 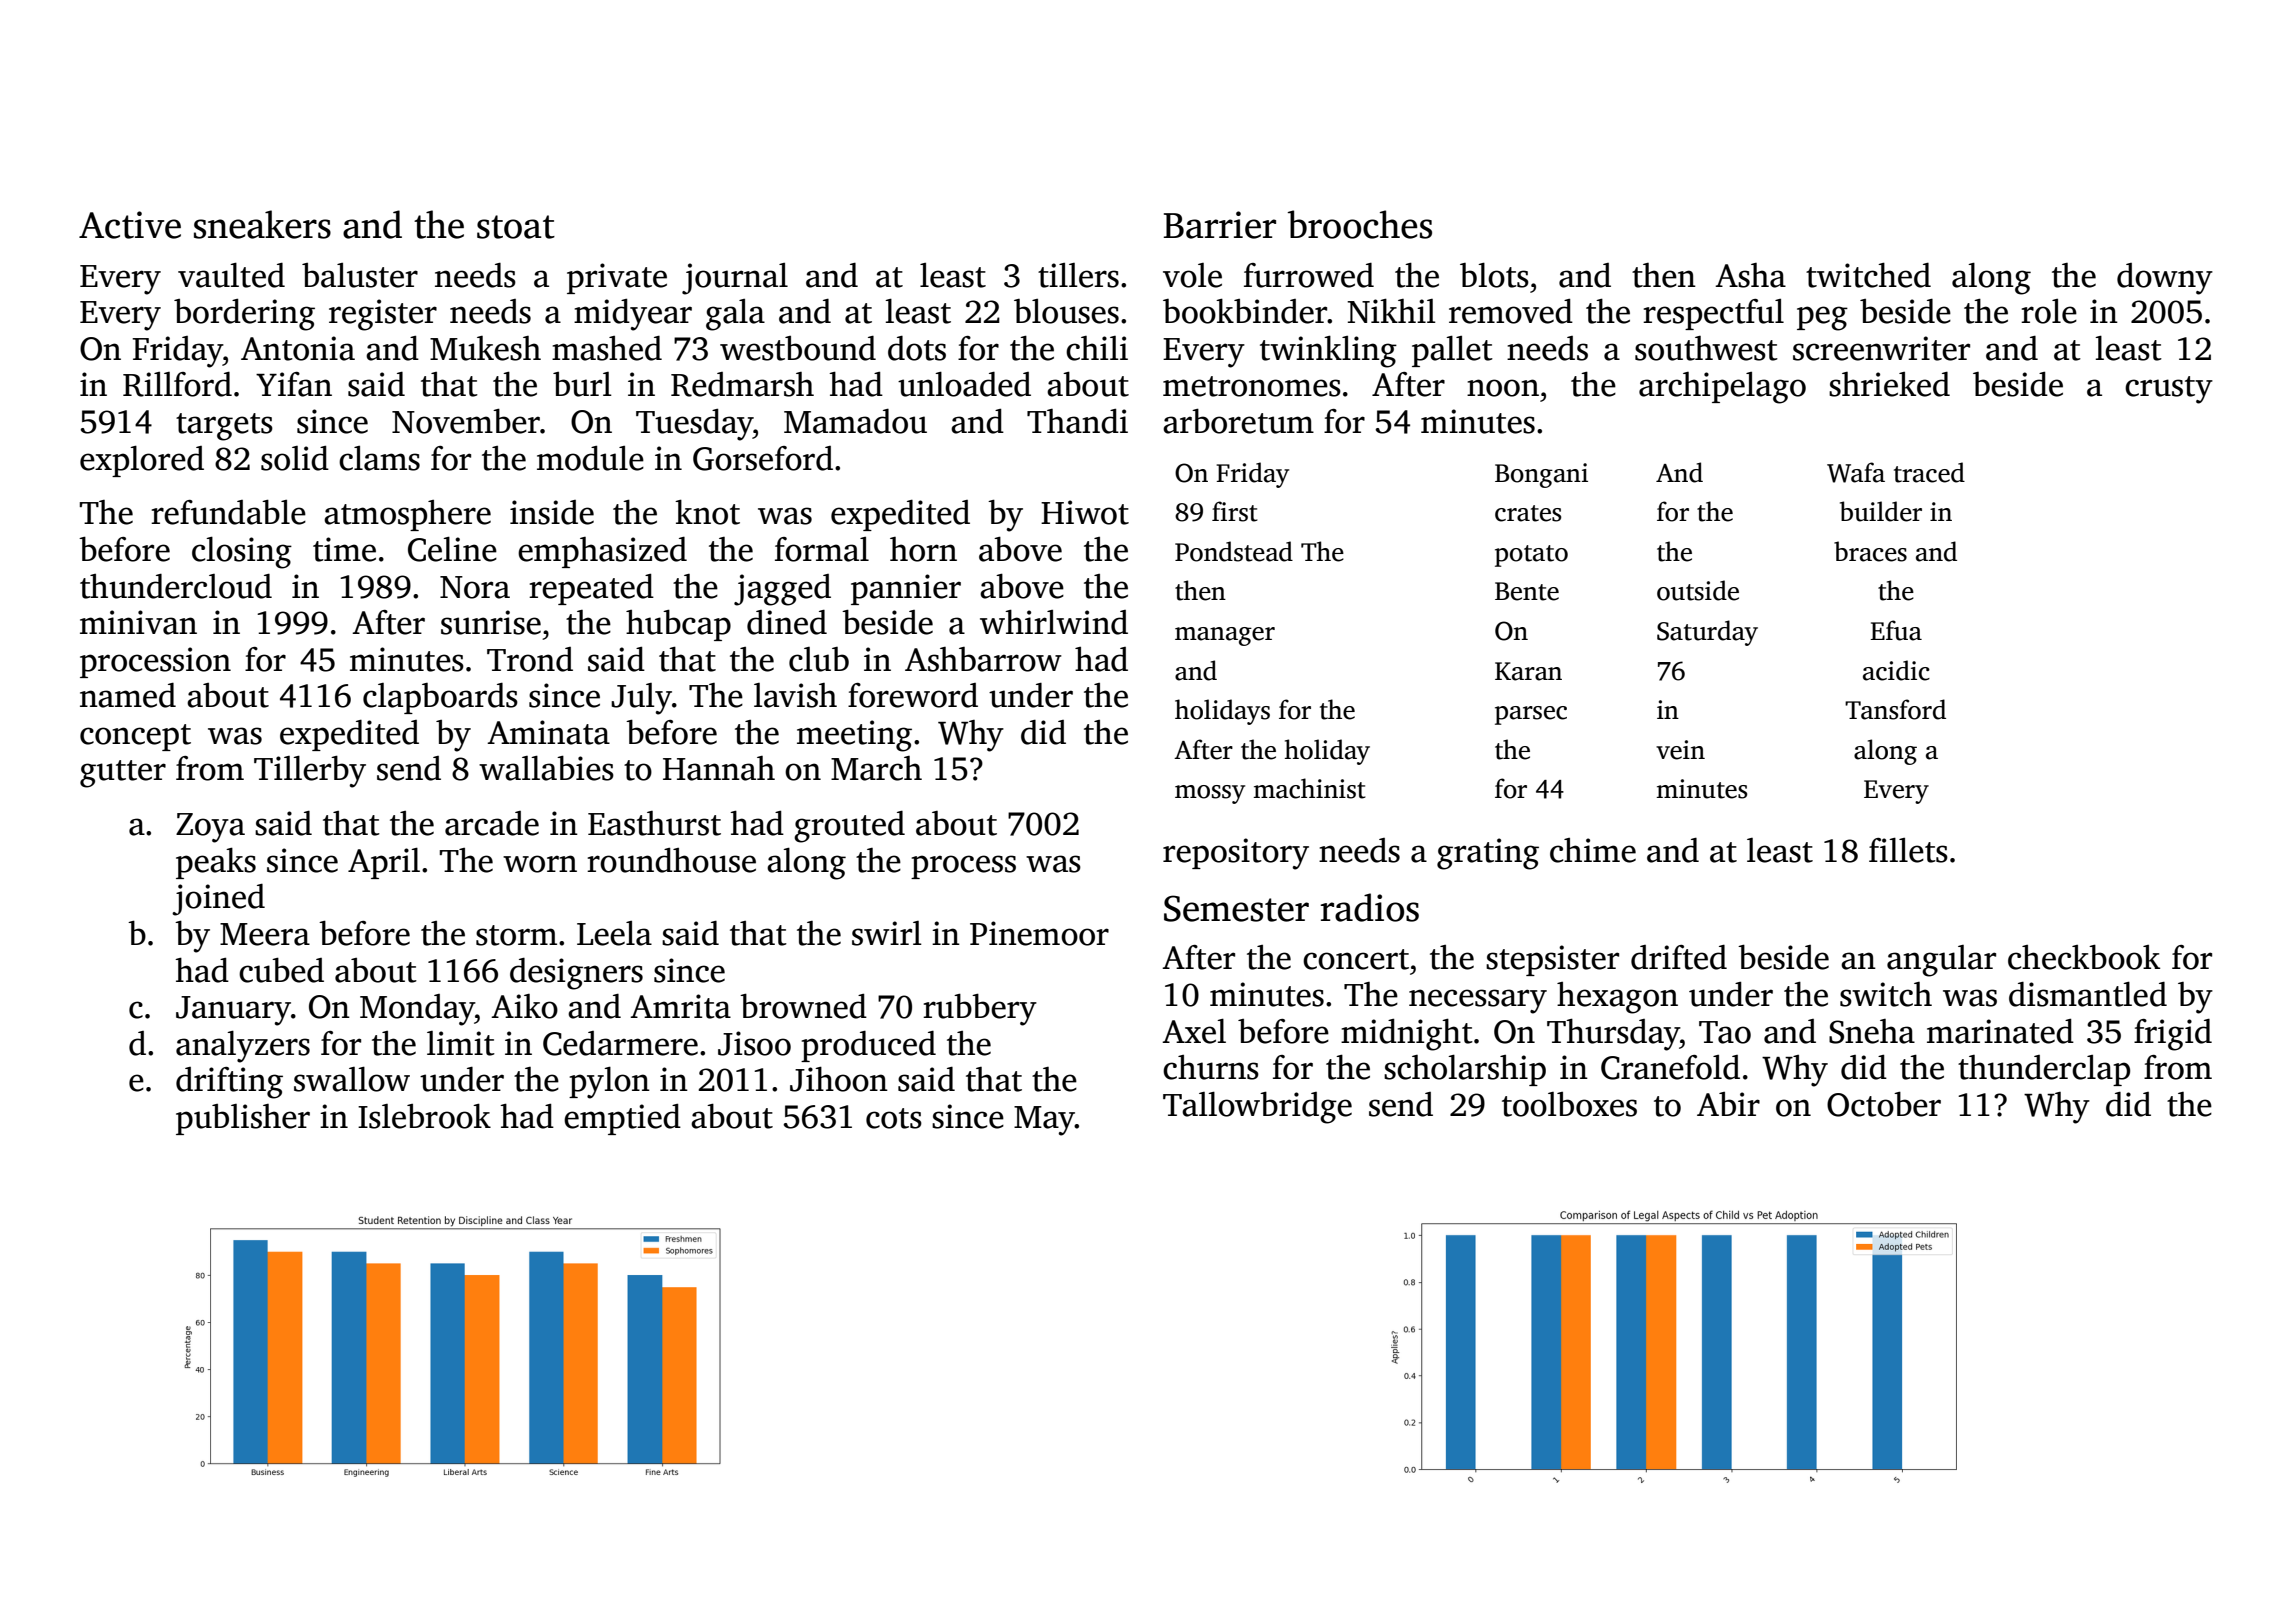 I want to click on Yifan, so click(x=294, y=384).
